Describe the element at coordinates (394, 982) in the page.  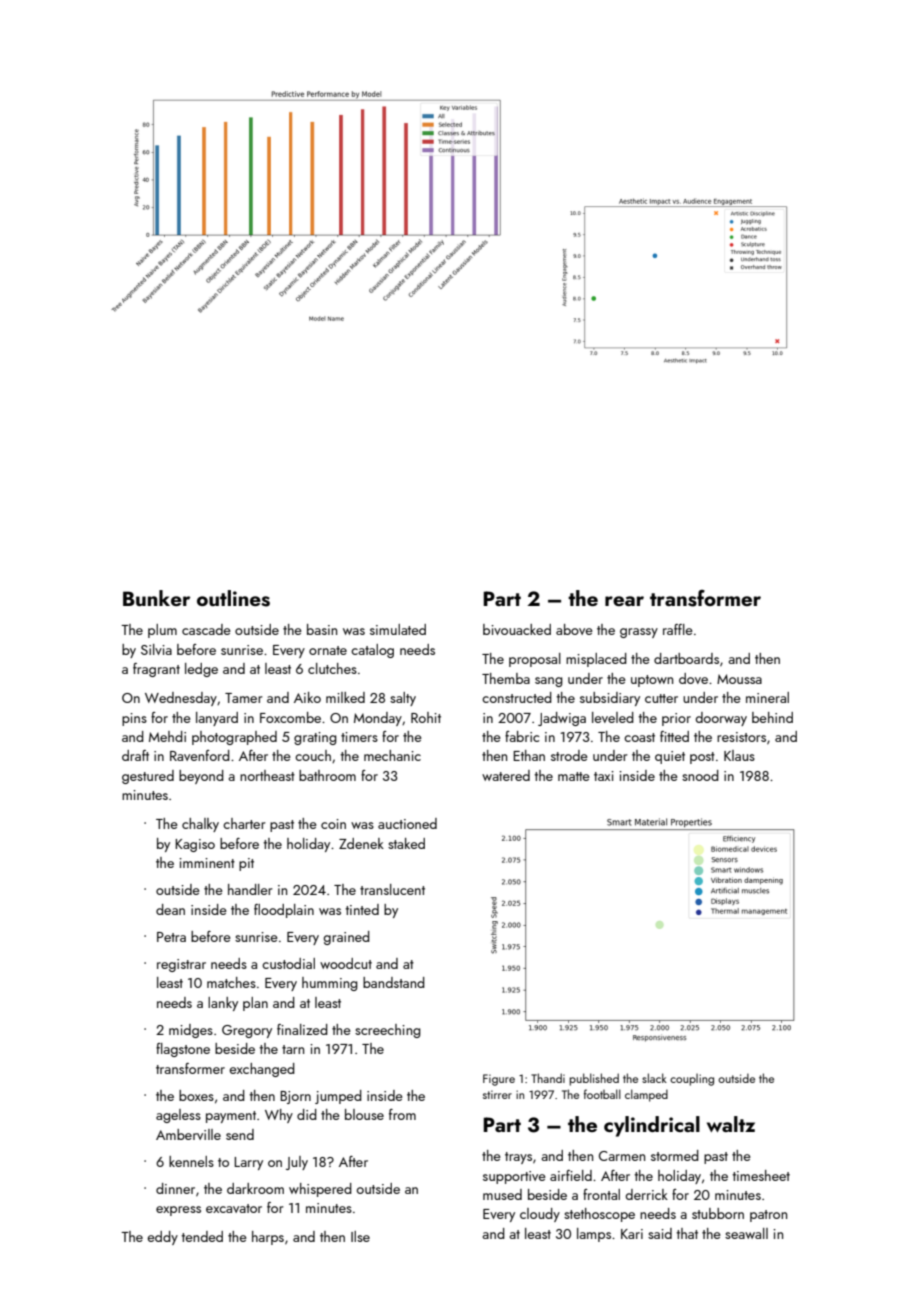
I see `bandstand` at that location.
